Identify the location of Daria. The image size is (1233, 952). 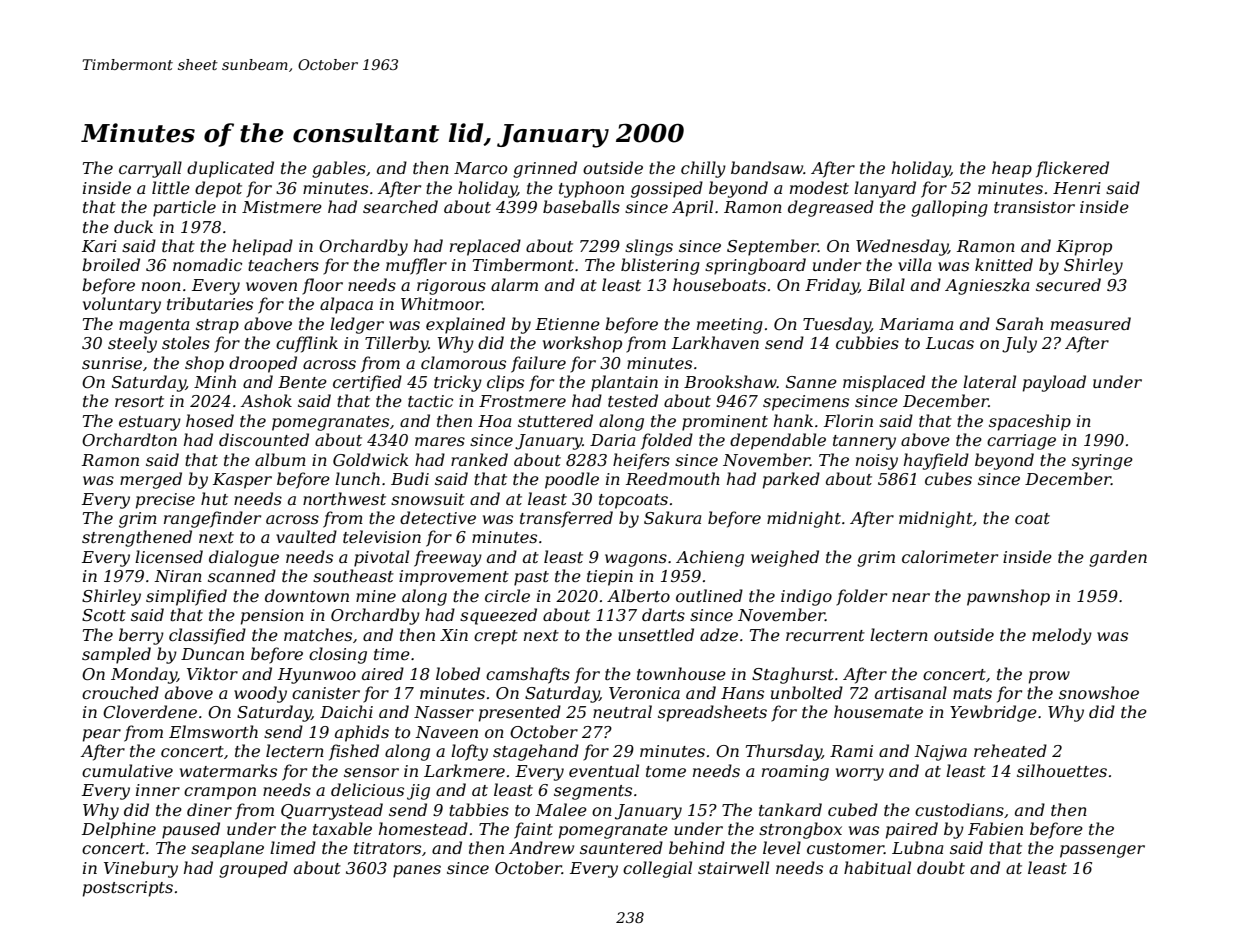
(612, 440).
